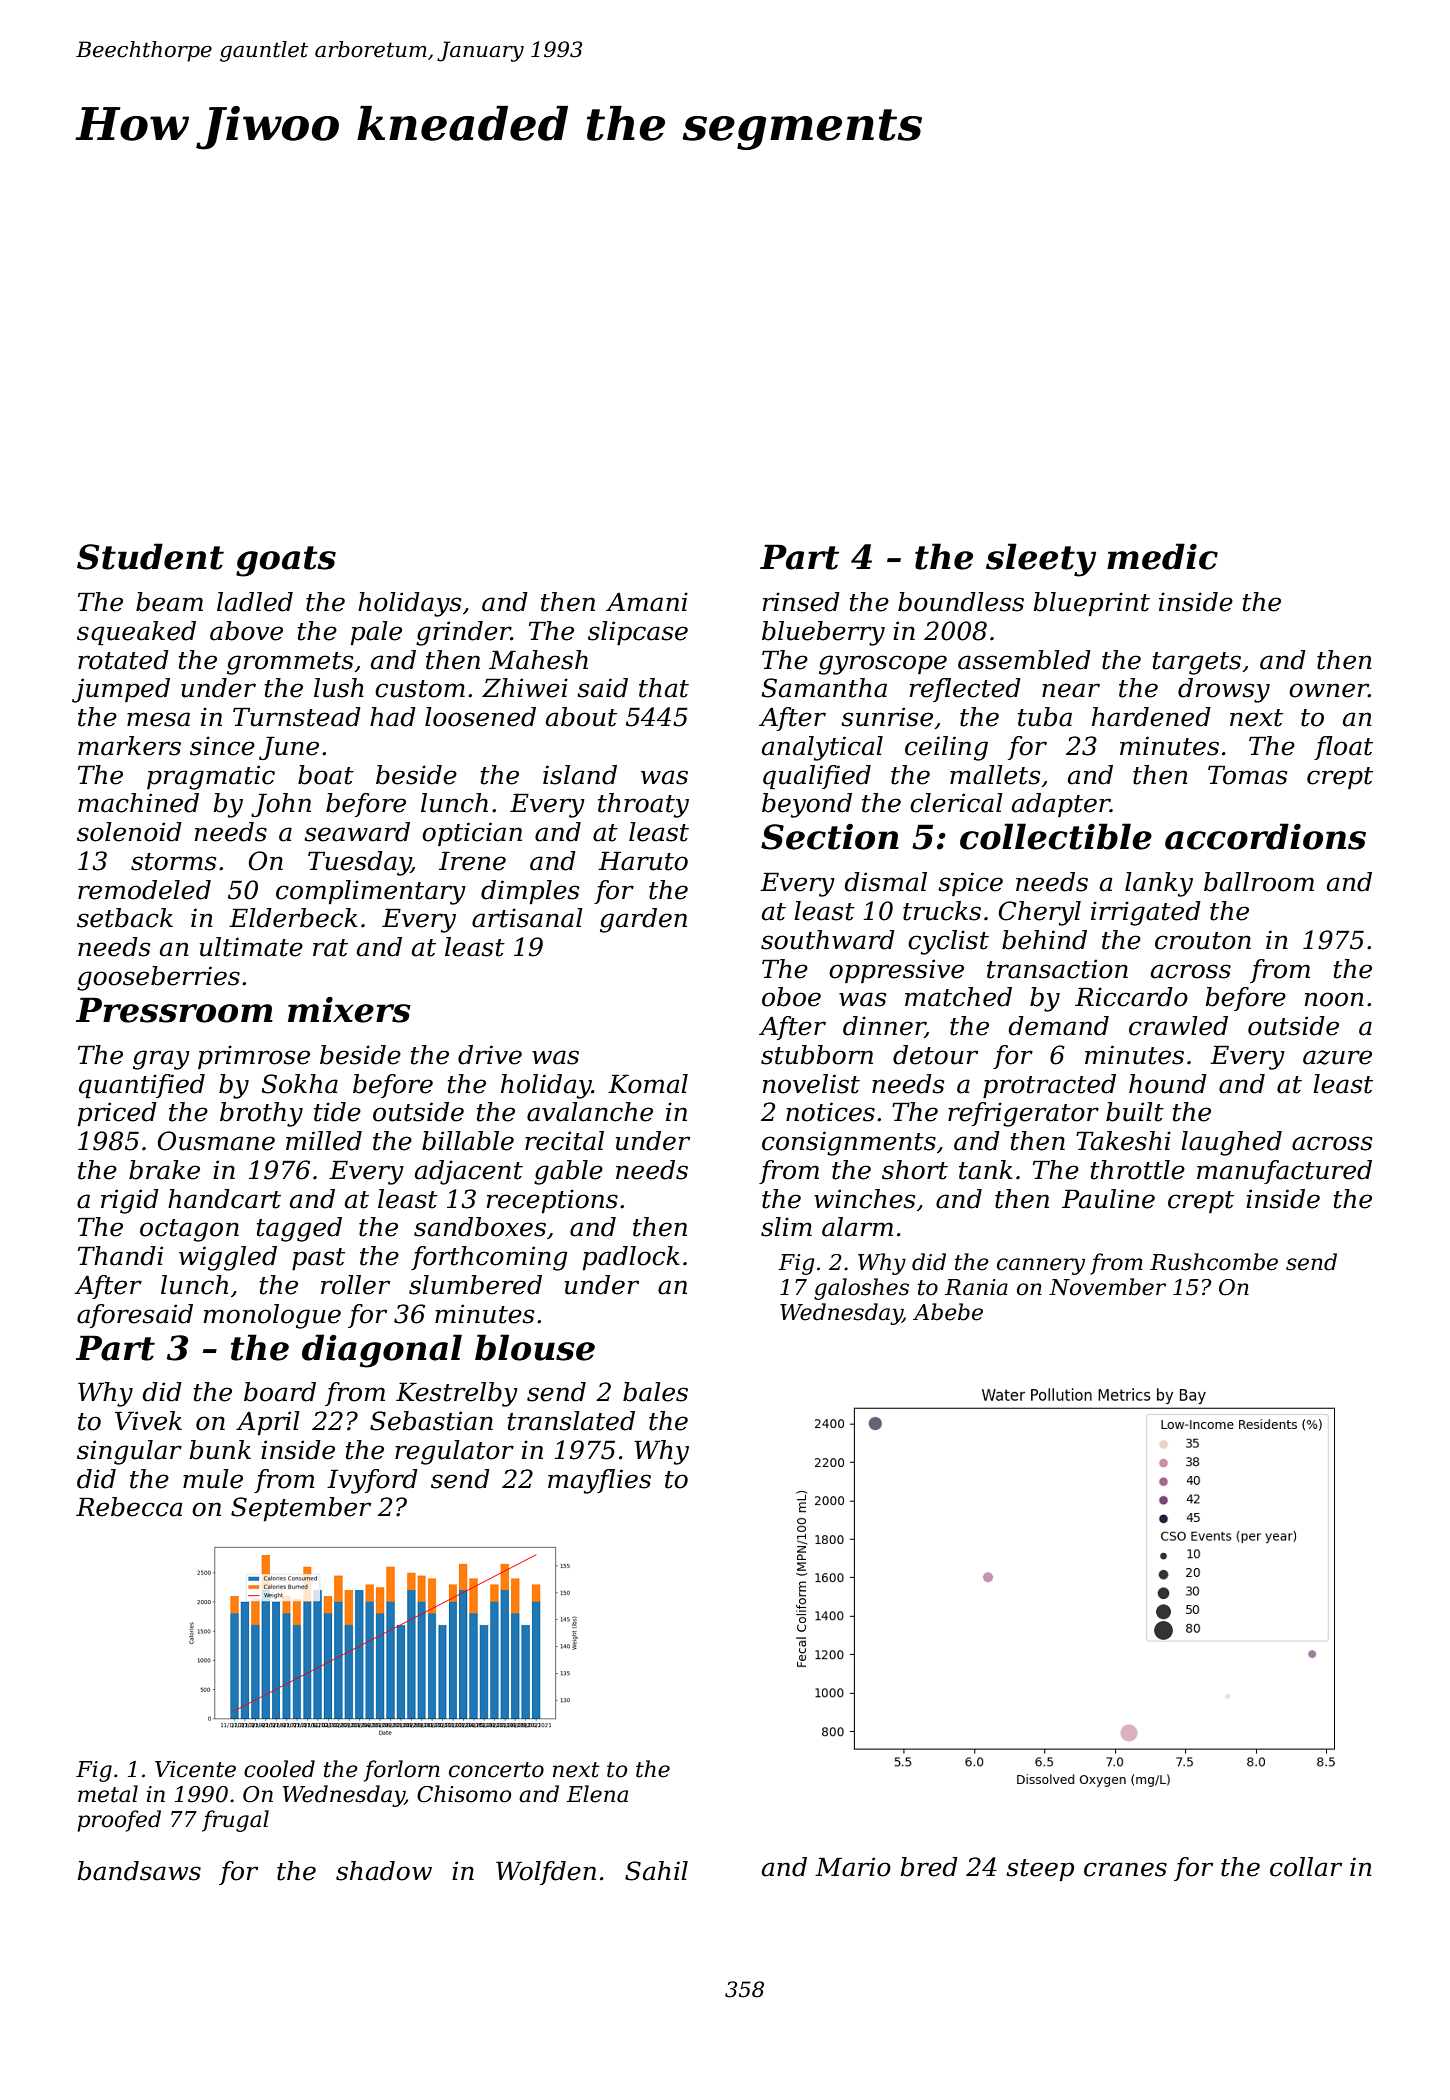 The image size is (1450, 2100). I want to click on collar, so click(1306, 1867).
